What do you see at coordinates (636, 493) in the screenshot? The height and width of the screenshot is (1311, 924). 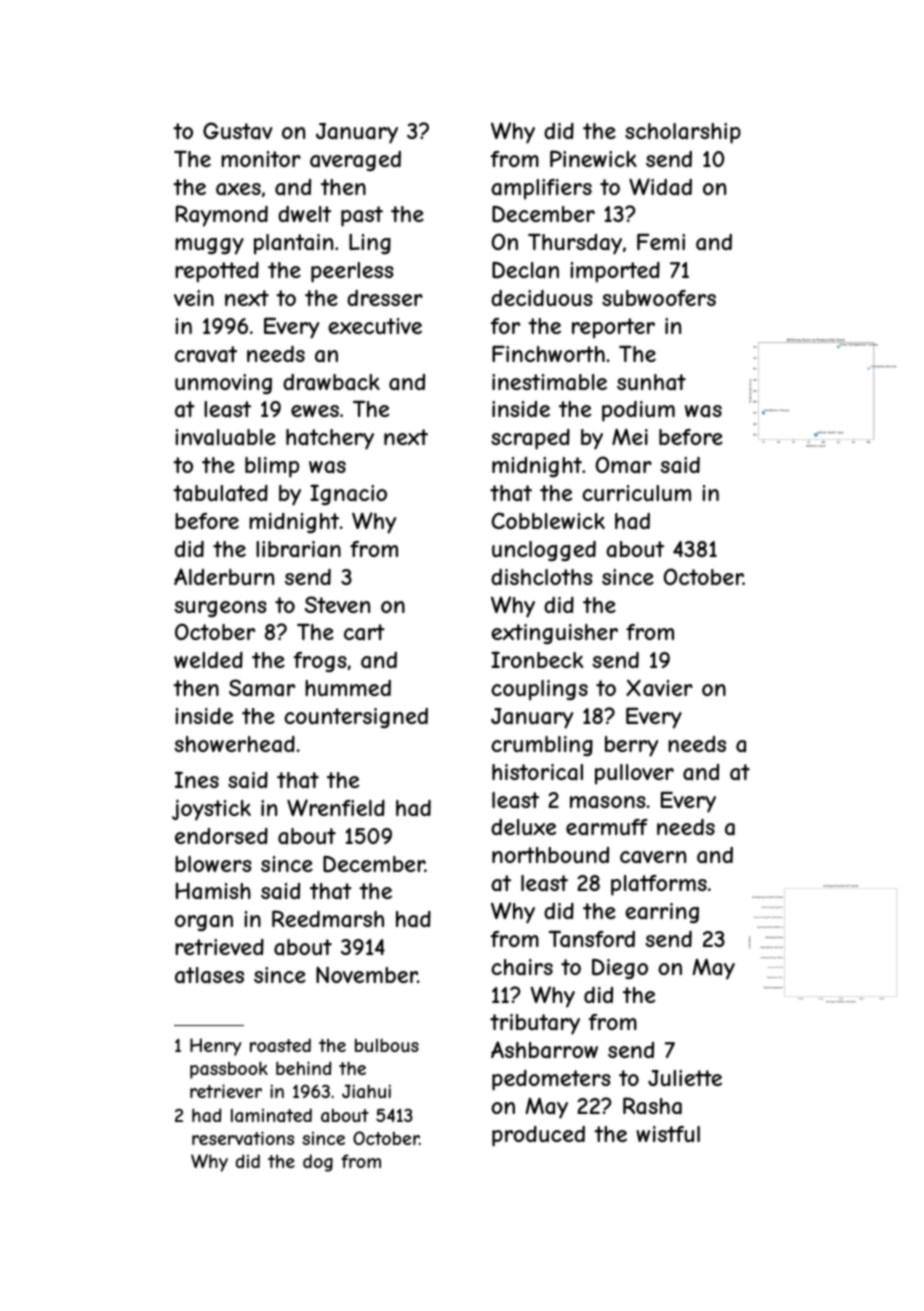 I see `curriculum` at bounding box center [636, 493].
